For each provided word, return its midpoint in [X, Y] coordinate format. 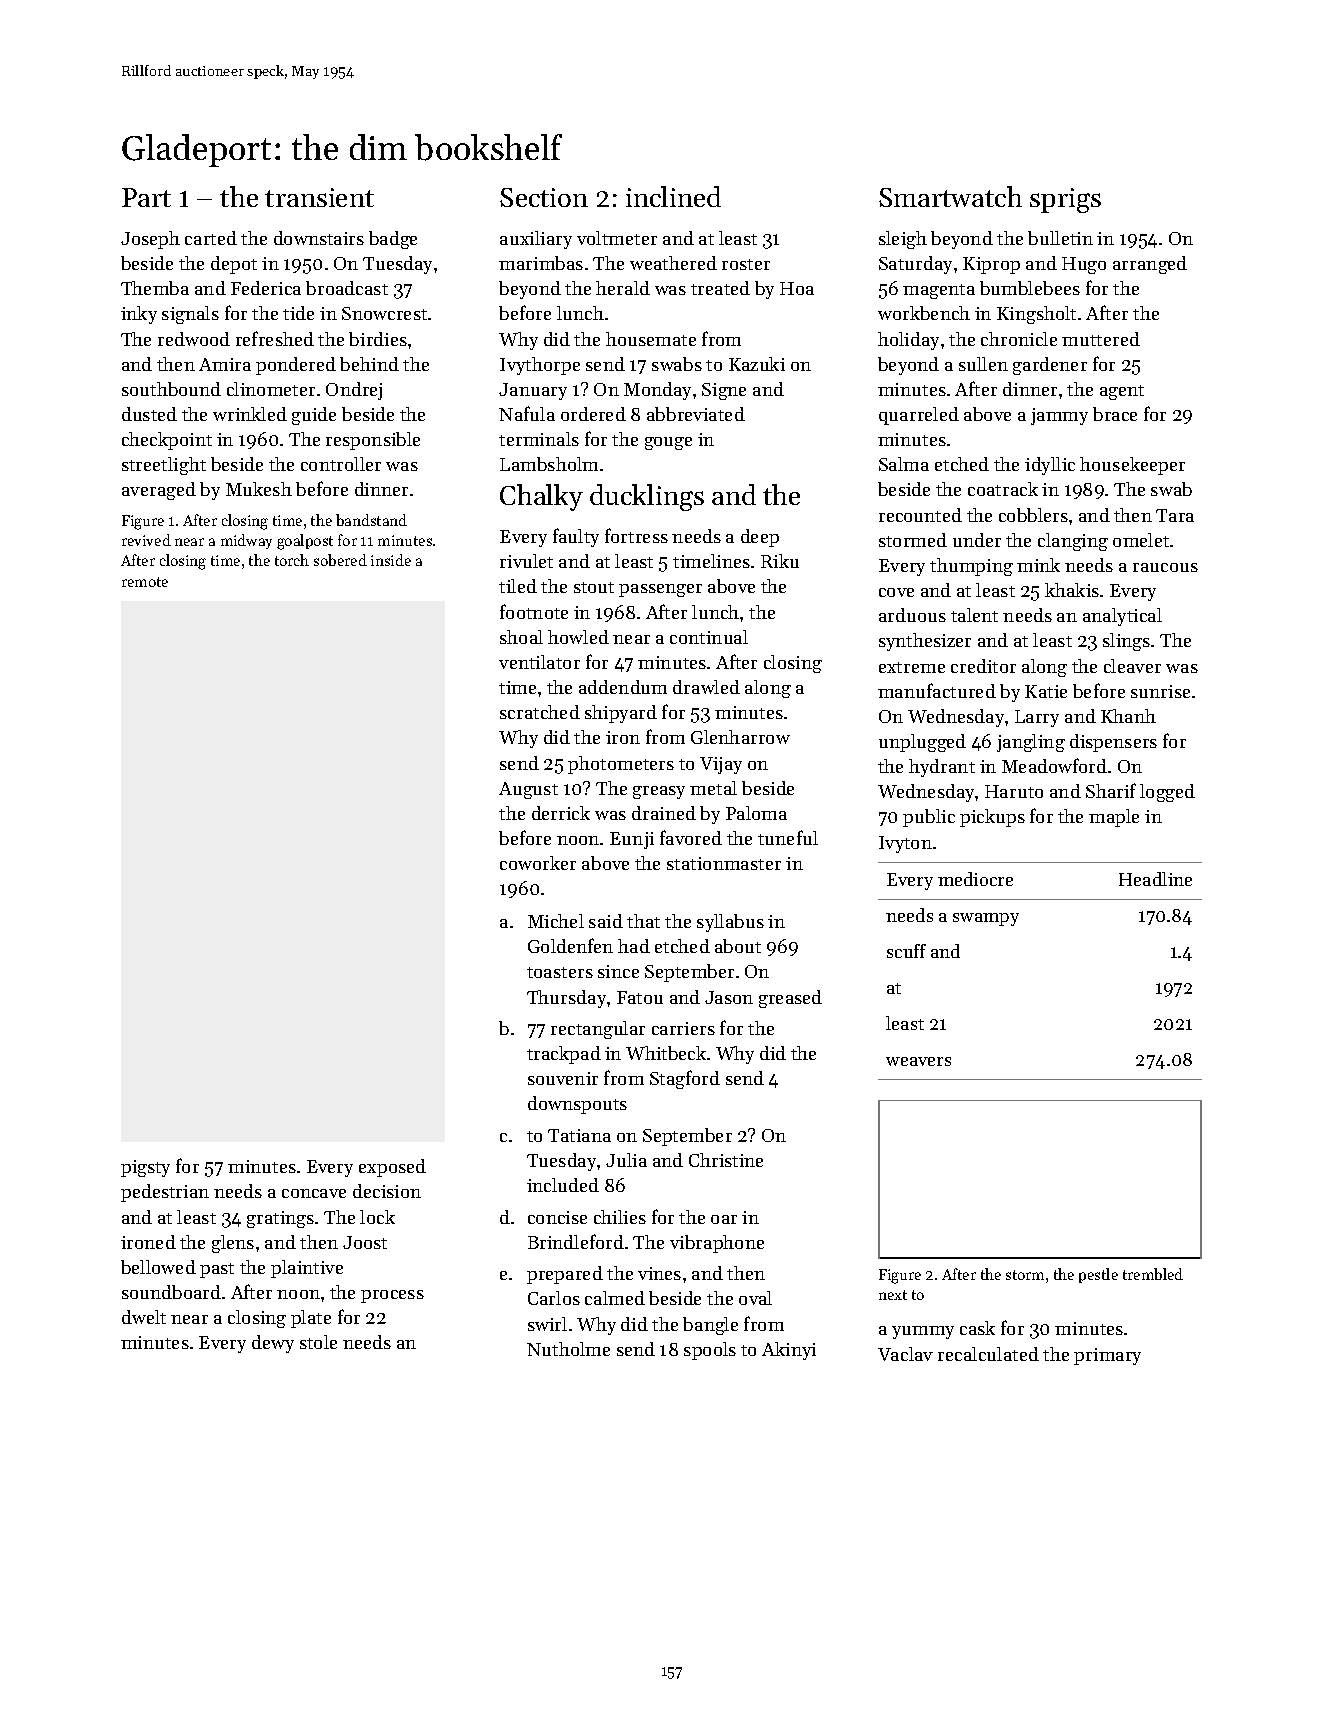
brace [1115, 414]
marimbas [541, 263]
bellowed [158, 1267]
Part [146, 197]
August [528, 790]
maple [1114, 818]
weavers [918, 1061]
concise [557, 1217]
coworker [538, 863]
